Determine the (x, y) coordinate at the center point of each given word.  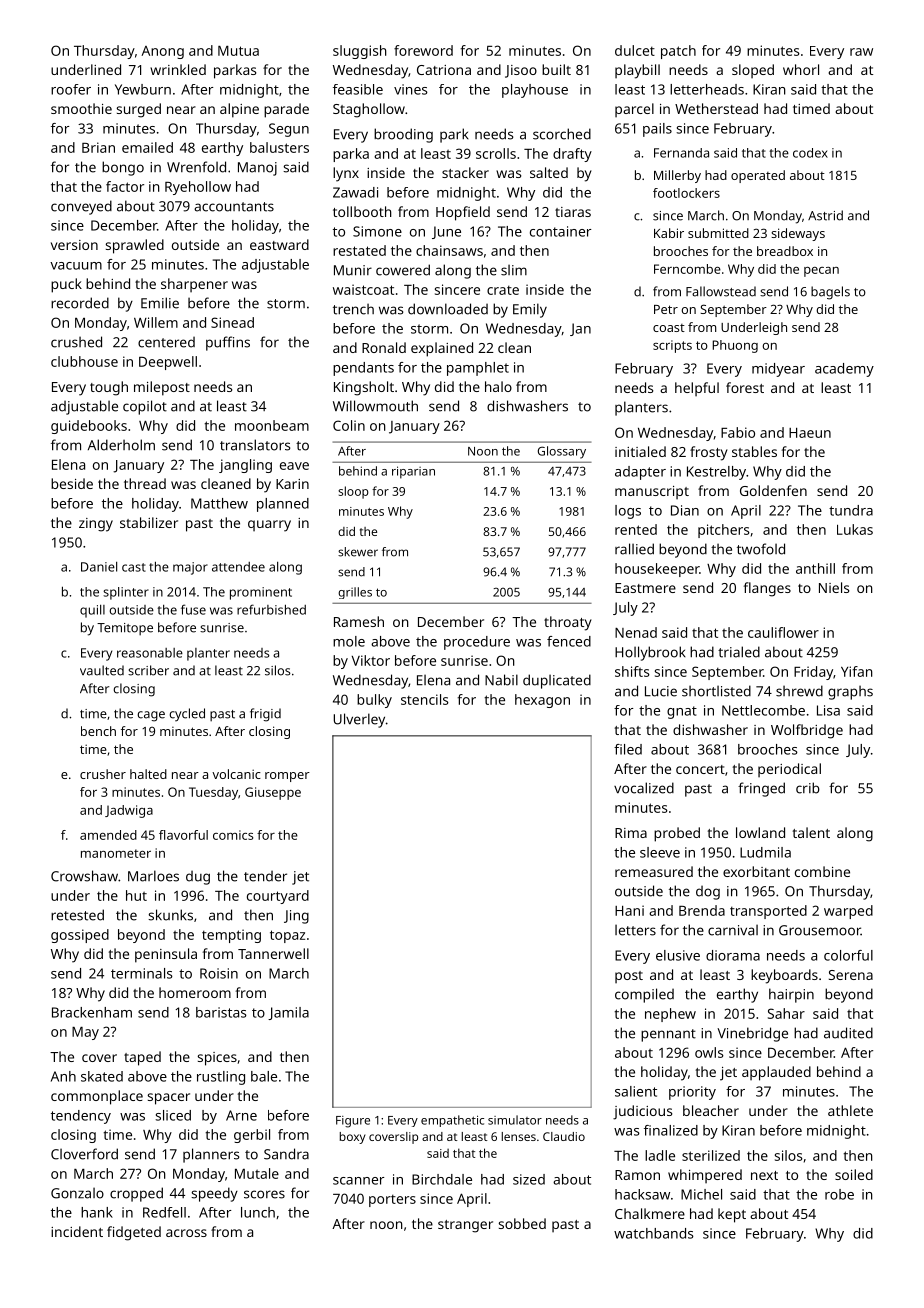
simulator (515, 1120)
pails (657, 130)
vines (411, 89)
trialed (739, 652)
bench (98, 731)
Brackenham (92, 1012)
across (186, 1233)
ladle (660, 1155)
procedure (477, 643)
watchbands (654, 1233)
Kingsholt (364, 388)
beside (72, 483)
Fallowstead (721, 291)
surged (139, 110)
